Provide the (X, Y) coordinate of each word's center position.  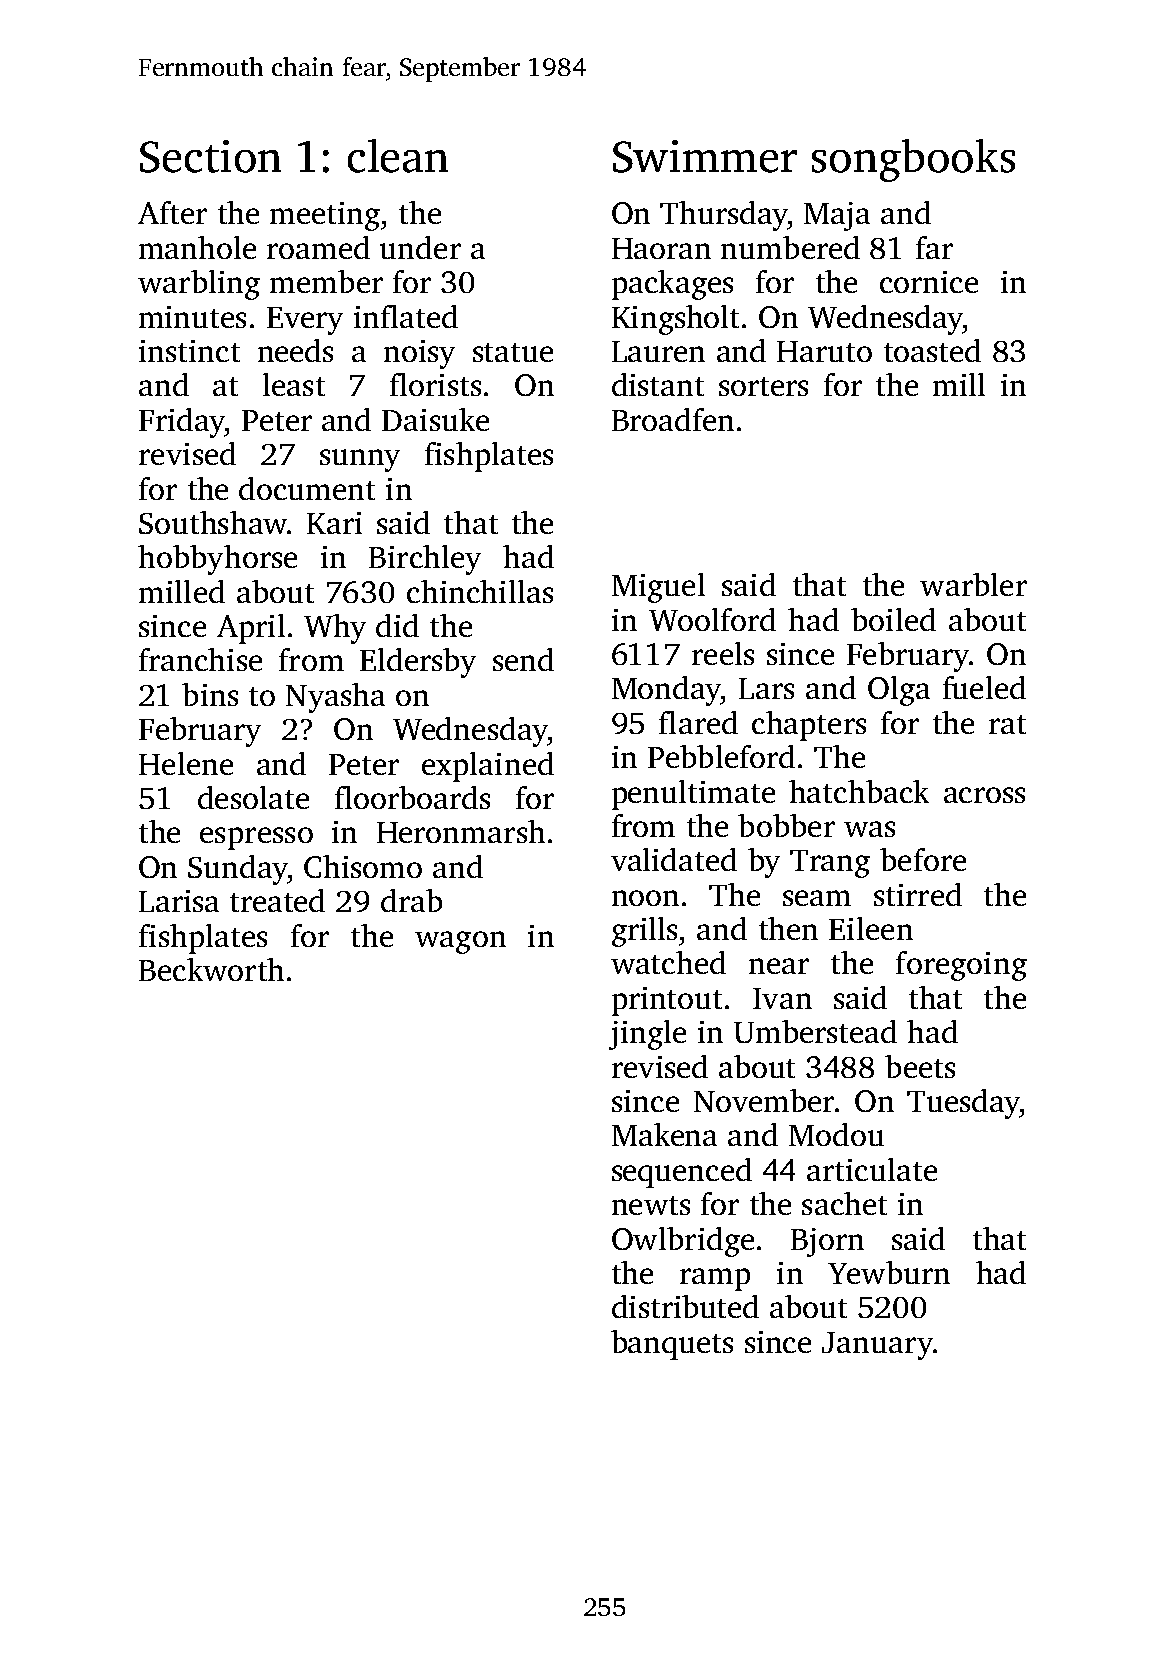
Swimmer (705, 156)
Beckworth (211, 969)
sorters (763, 386)
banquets (672, 1345)
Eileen (871, 928)
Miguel (658, 588)
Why (335, 629)
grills (644, 932)
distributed (685, 1306)
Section (210, 156)
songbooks (913, 160)
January (877, 1346)
